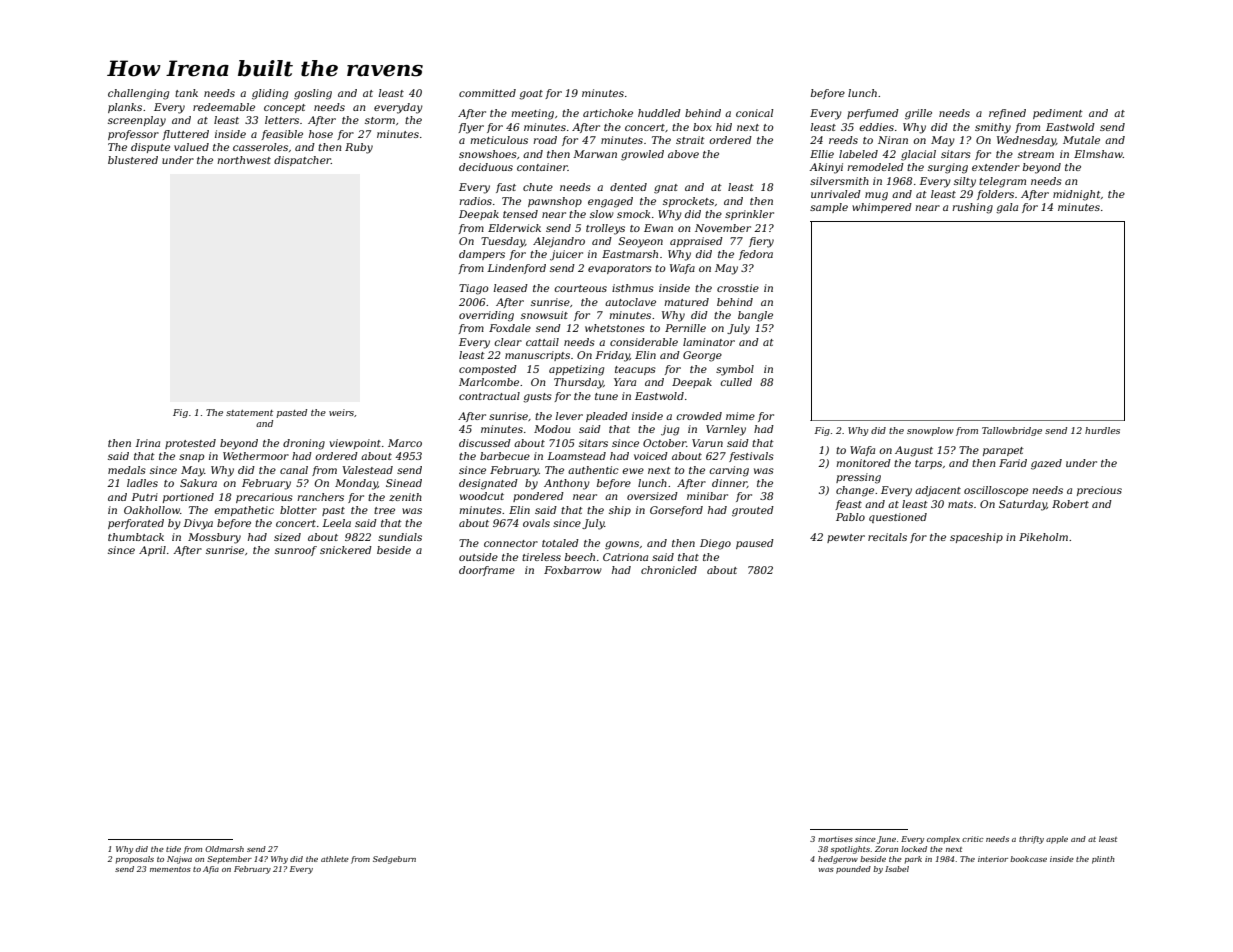 The height and width of the page is (952, 1233). What do you see at coordinates (755, 544) in the page?
I see `paused` at bounding box center [755, 544].
